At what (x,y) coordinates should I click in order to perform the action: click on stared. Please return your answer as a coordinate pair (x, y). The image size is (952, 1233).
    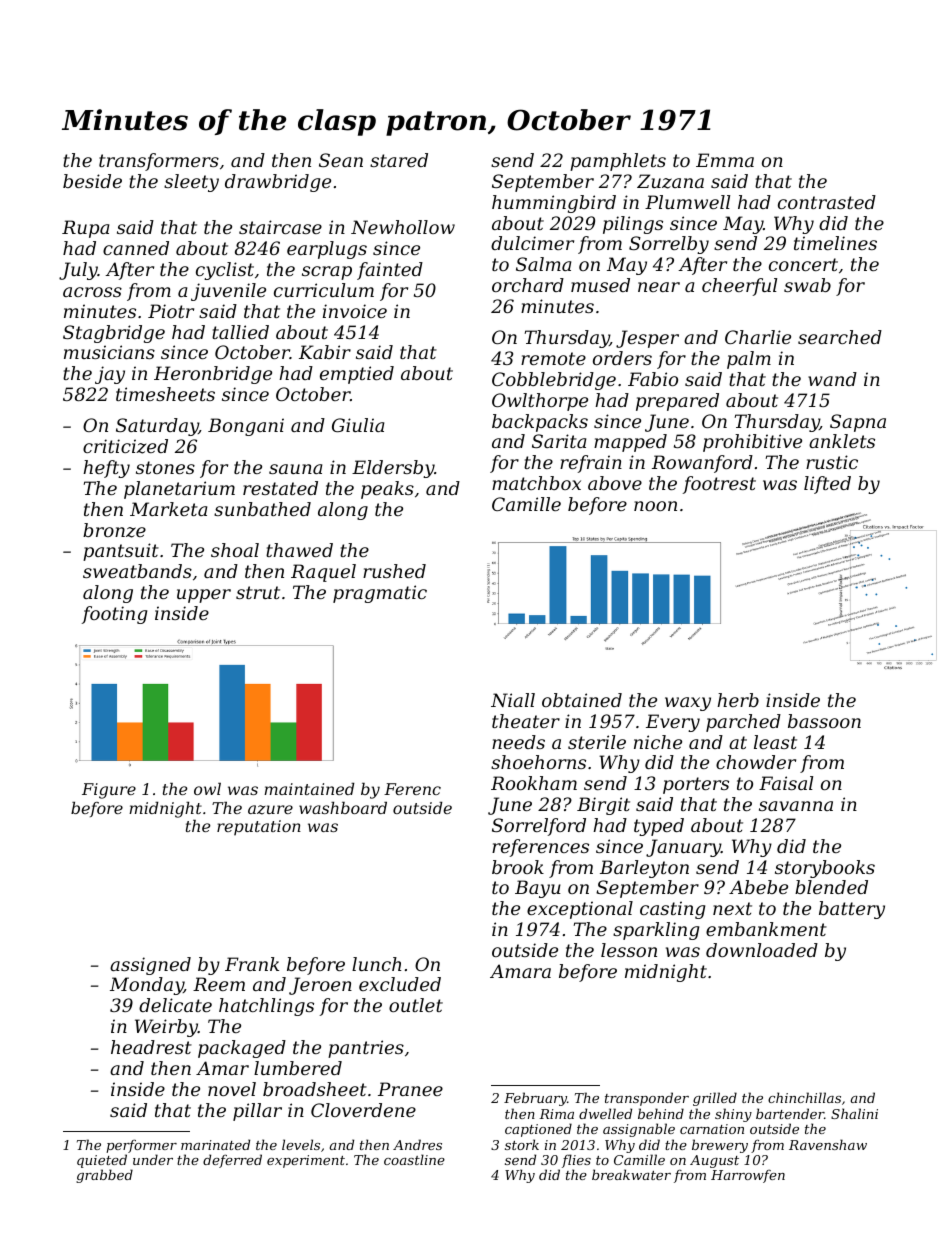
    Looking at the image, I should click on (399, 160).
